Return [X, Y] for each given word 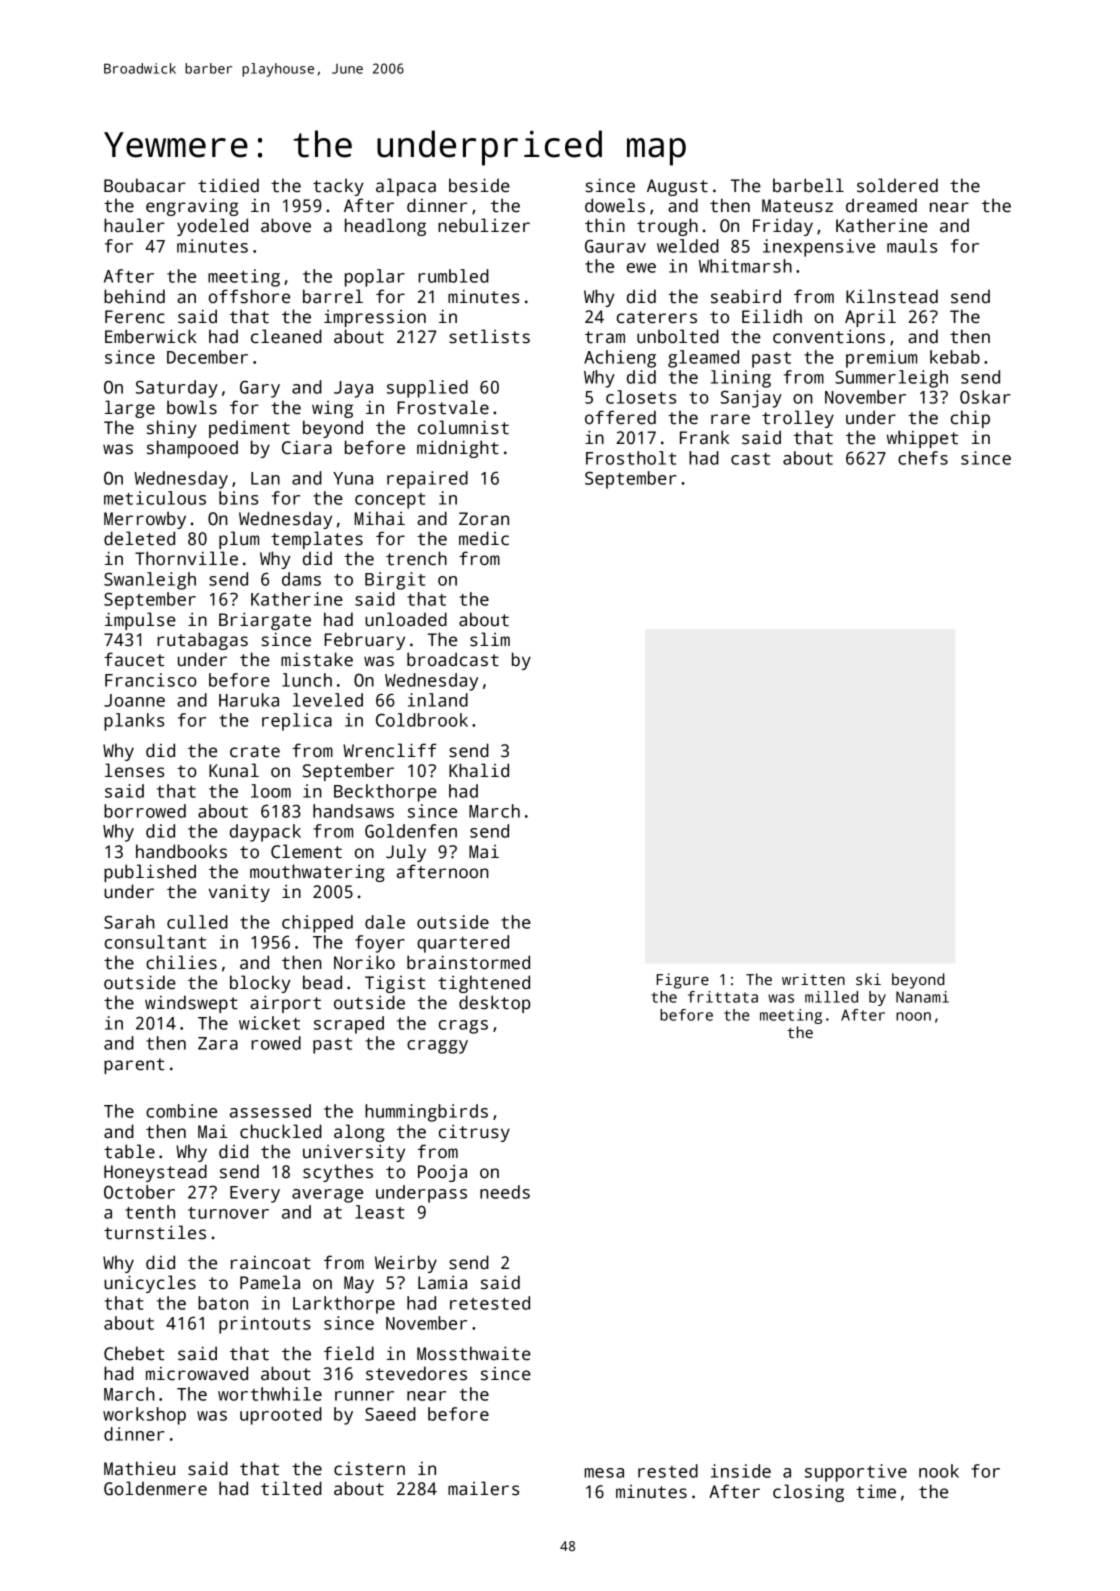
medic [484, 538]
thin [605, 225]
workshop [144, 1416]
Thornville [186, 558]
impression [375, 318]
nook [939, 1471]
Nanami [922, 997]
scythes [338, 1173]
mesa [604, 1473]
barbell [808, 185]
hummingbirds [426, 1113]
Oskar [985, 397]
